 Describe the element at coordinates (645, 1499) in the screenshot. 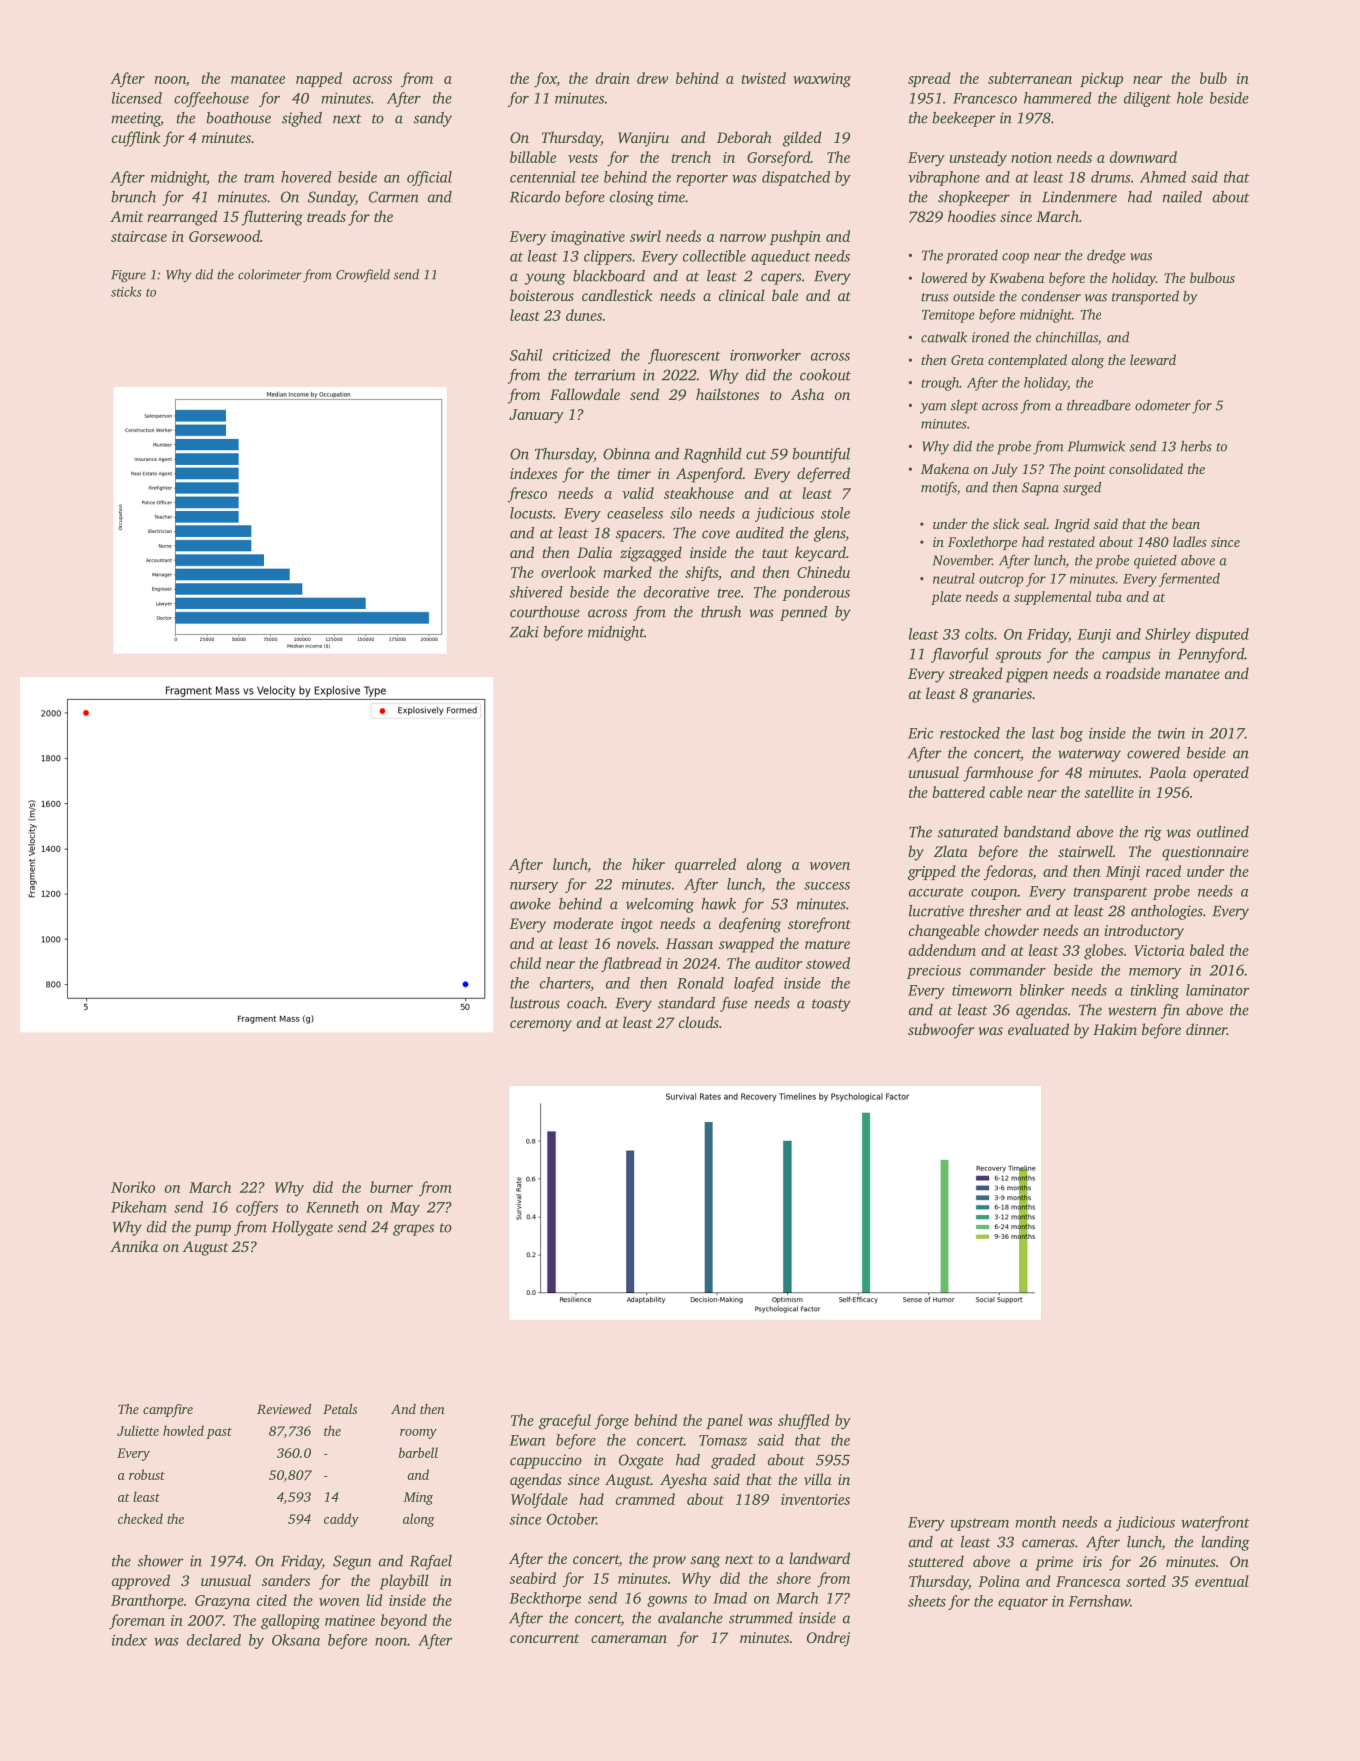

I see `crammed` at that location.
